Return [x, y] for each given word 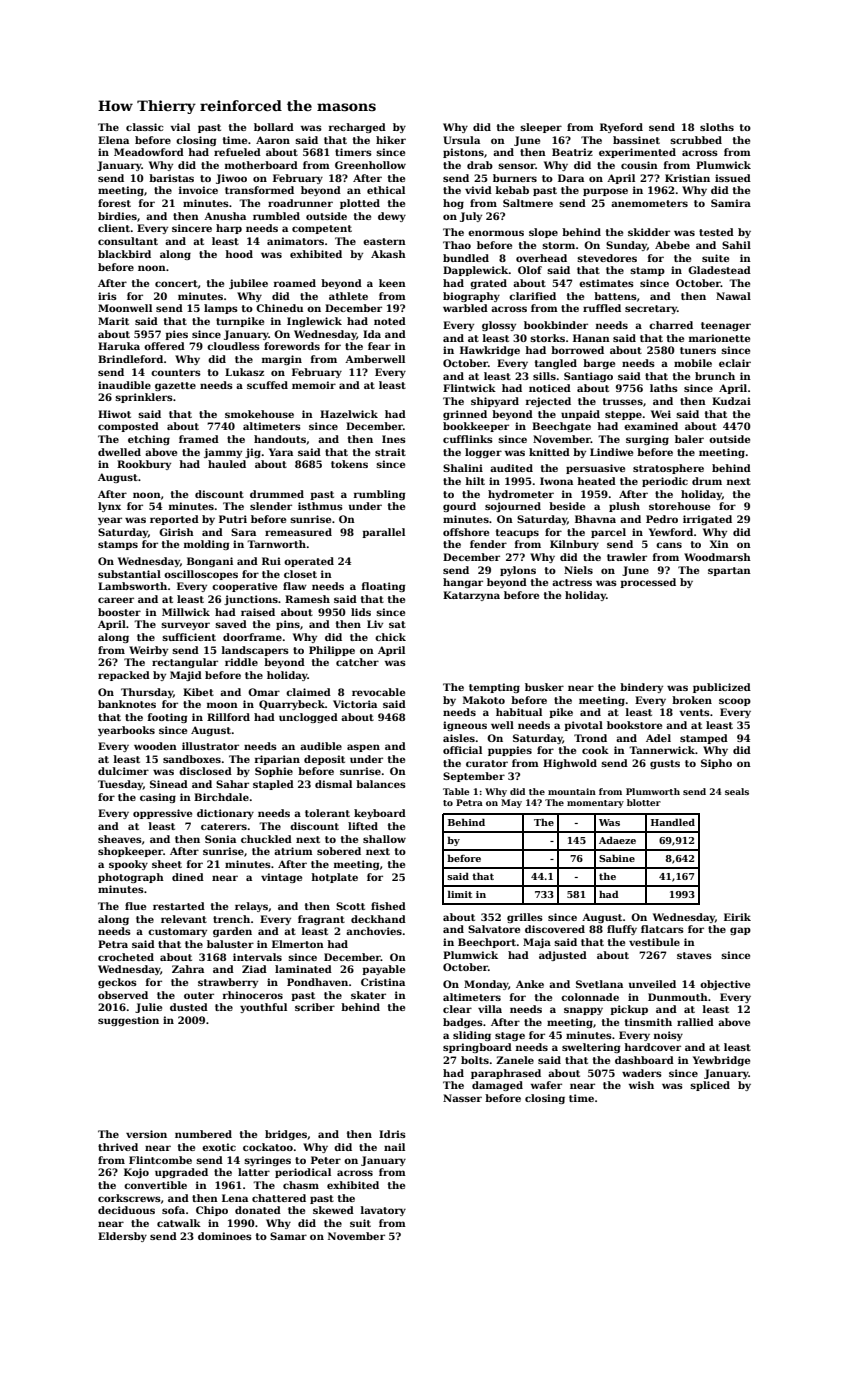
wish [641, 1085]
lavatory [383, 1211]
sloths [717, 127]
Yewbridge [721, 1061]
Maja [537, 943]
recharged [357, 128]
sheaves [120, 839]
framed [199, 439]
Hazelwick [349, 414]
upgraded [181, 1173]
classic [144, 127]
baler [689, 439]
